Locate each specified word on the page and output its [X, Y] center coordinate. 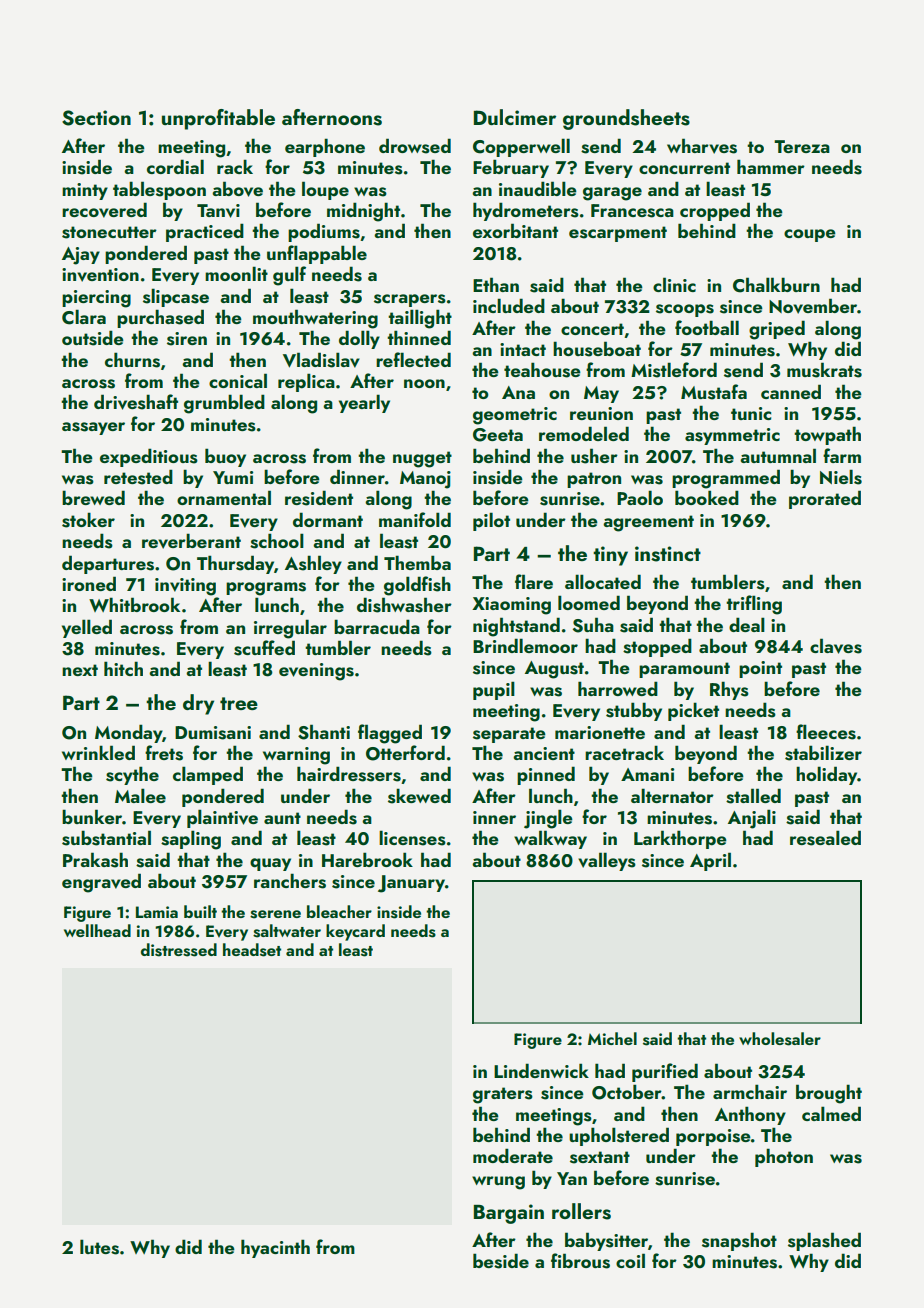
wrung [498, 1183]
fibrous [580, 1261]
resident [319, 498]
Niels [841, 477]
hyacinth [275, 1248]
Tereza [802, 146]
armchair [750, 1091]
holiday [826, 775]
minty [85, 191]
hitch [123, 668]
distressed [179, 950]
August [554, 670]
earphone [325, 147]
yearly [364, 403]
